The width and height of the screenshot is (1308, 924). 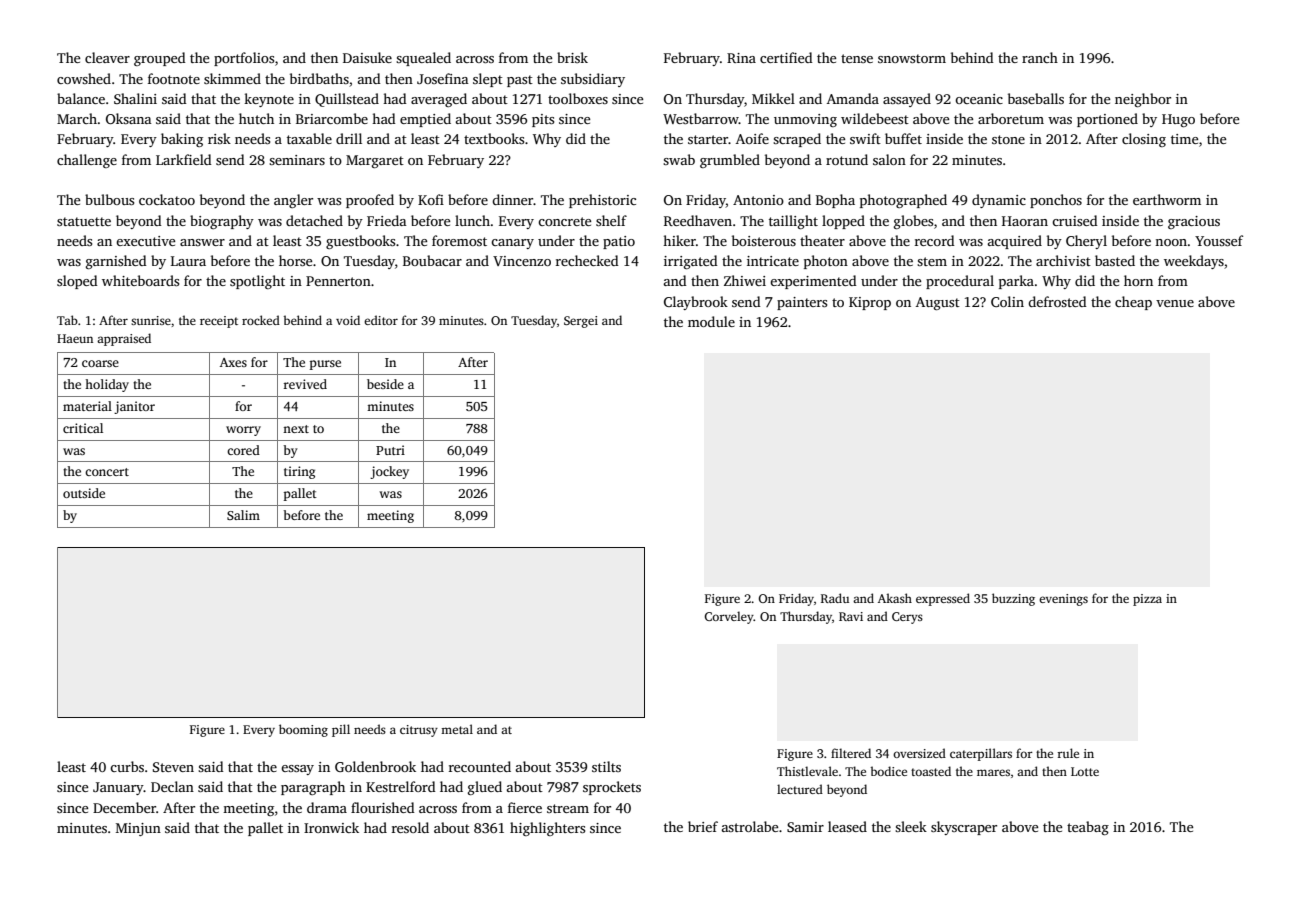 What do you see at coordinates (257, 282) in the screenshot?
I see `spotlight` at bounding box center [257, 282].
